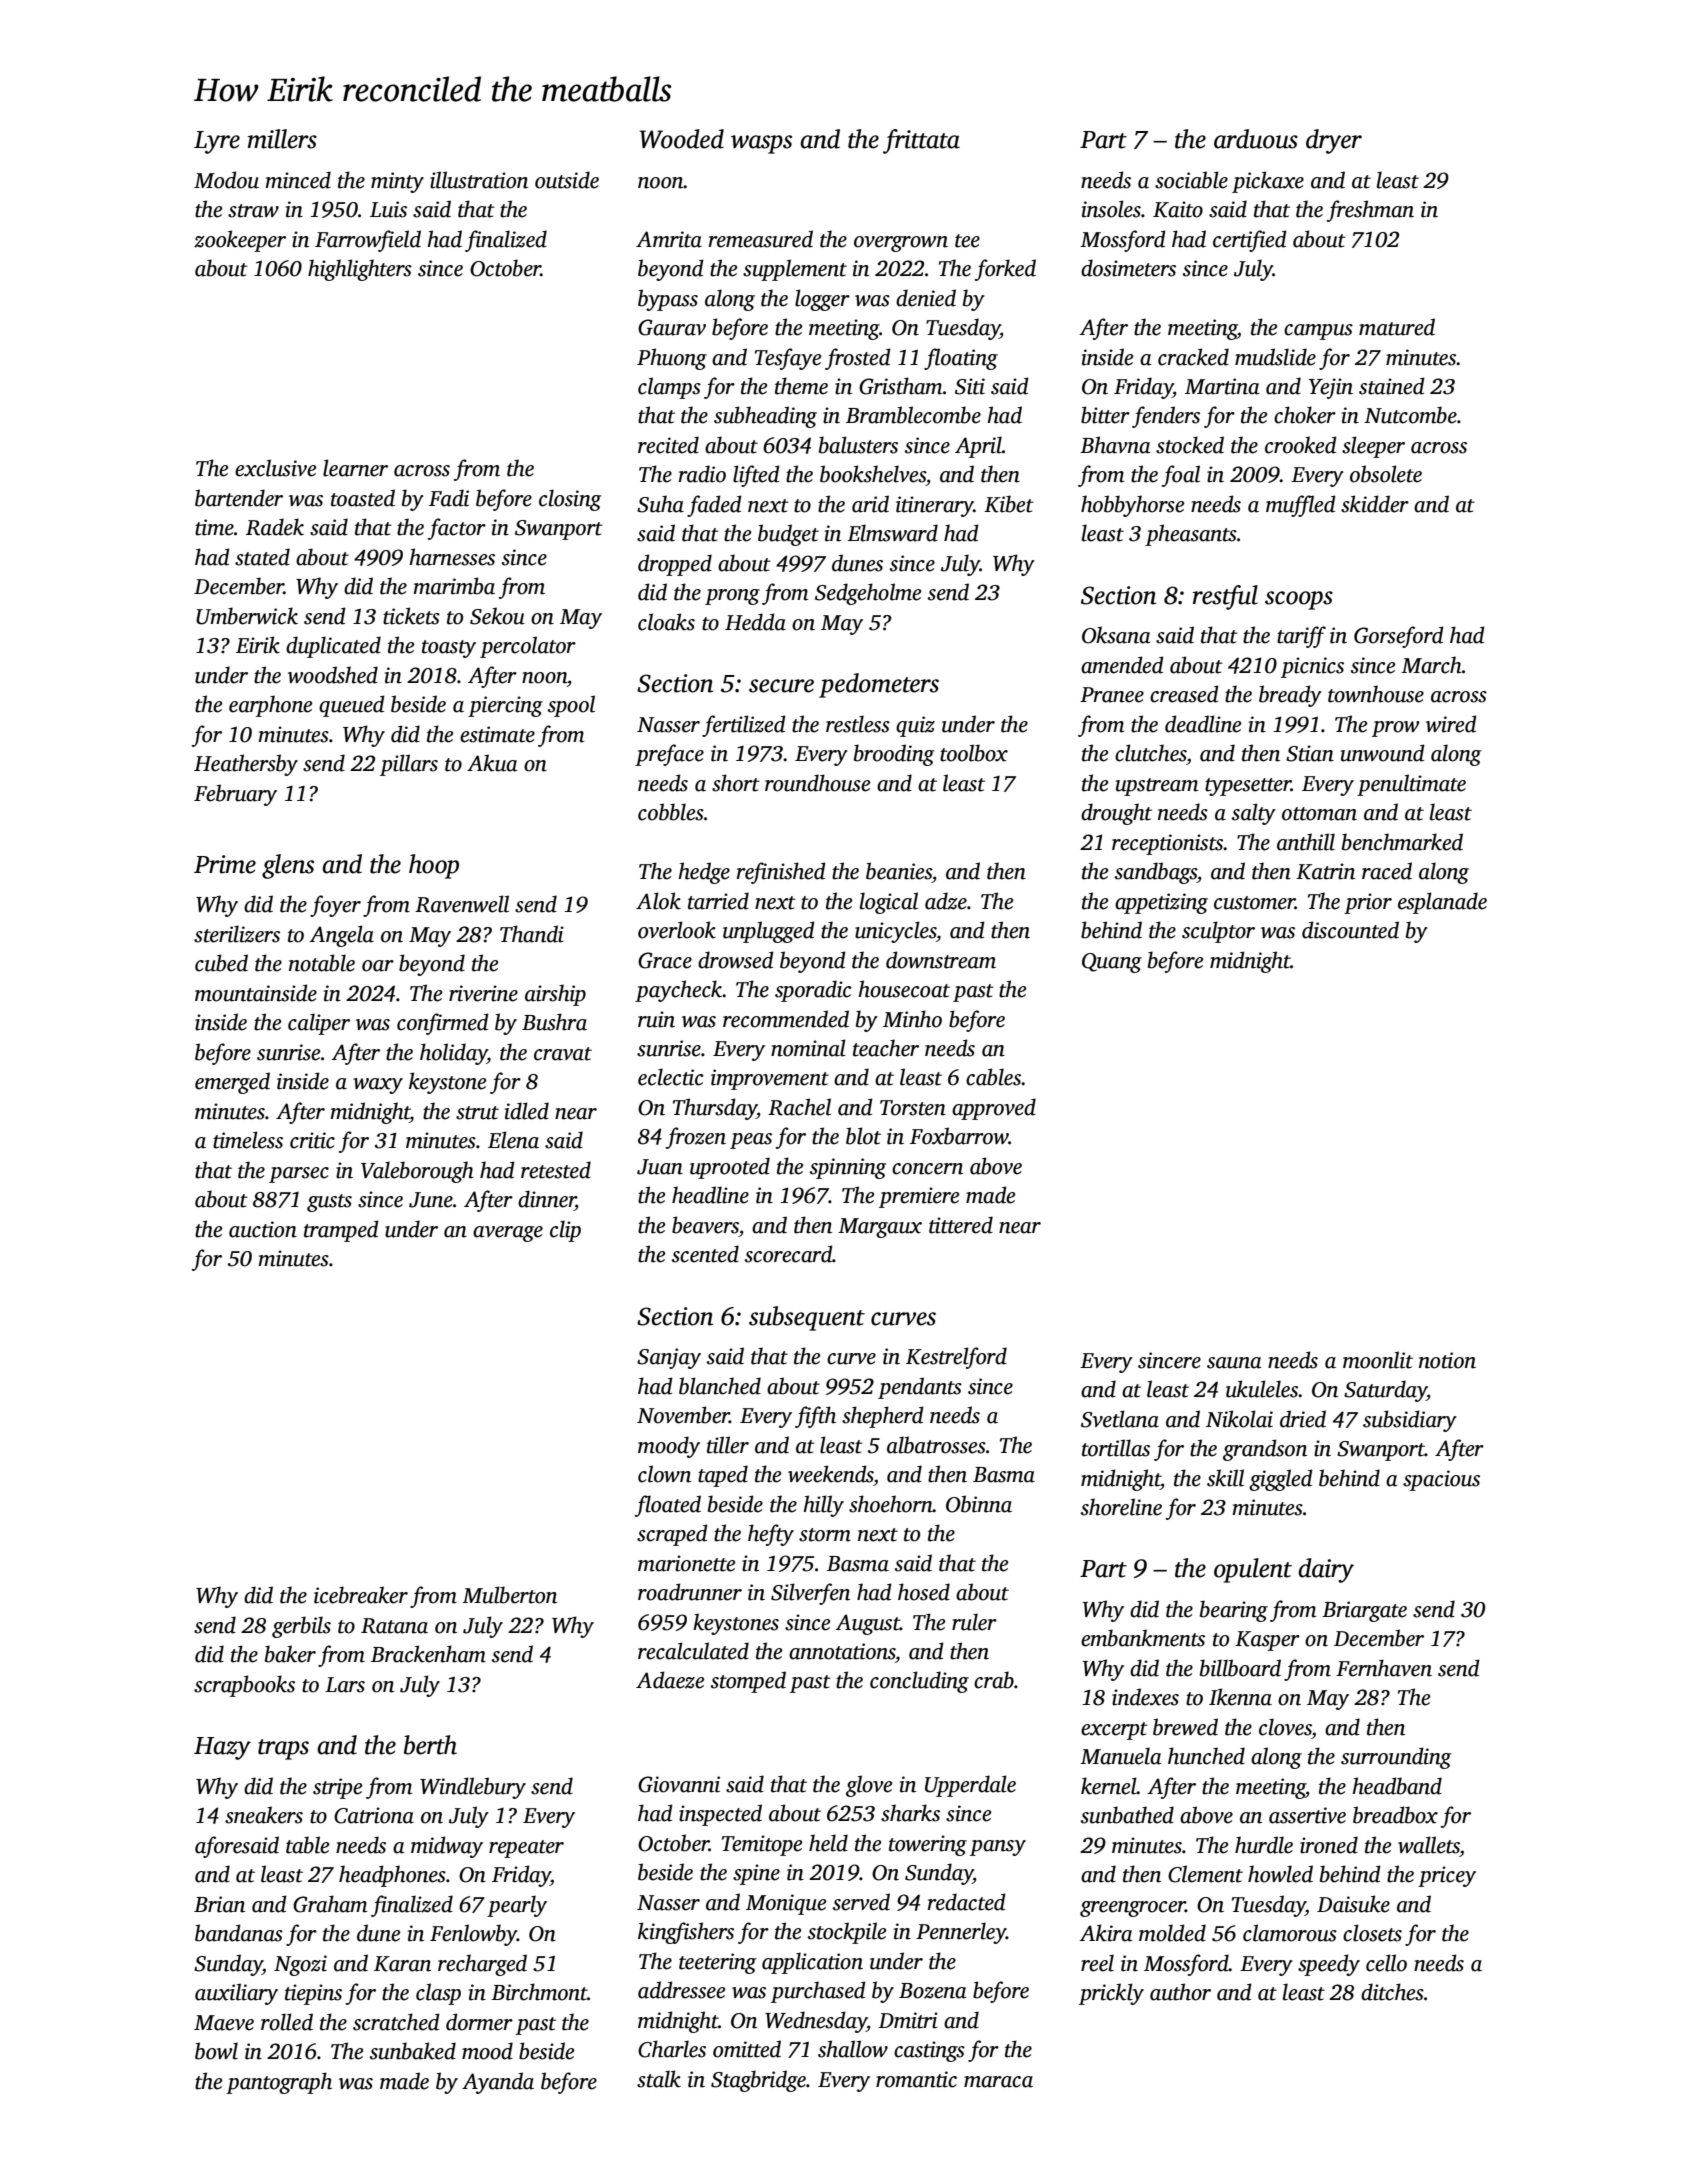 This image has width=1683, height=2178. Describe the element at coordinates (1285, 1727) in the image. I see `cloves` at that location.
